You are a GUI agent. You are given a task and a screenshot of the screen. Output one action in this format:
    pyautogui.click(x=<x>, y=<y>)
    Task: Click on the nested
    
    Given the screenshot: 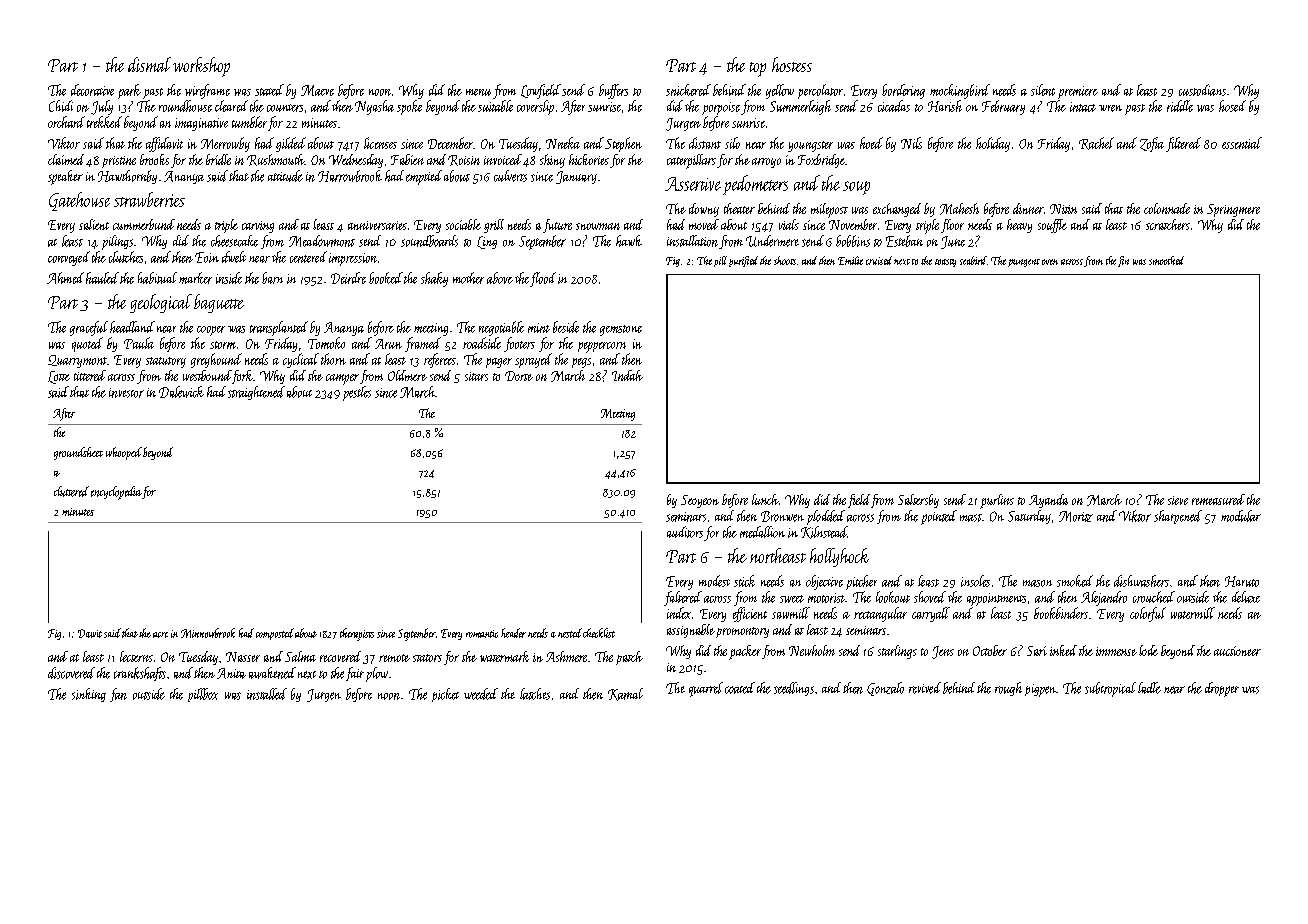 What is the action you would take?
    pyautogui.click(x=570, y=633)
